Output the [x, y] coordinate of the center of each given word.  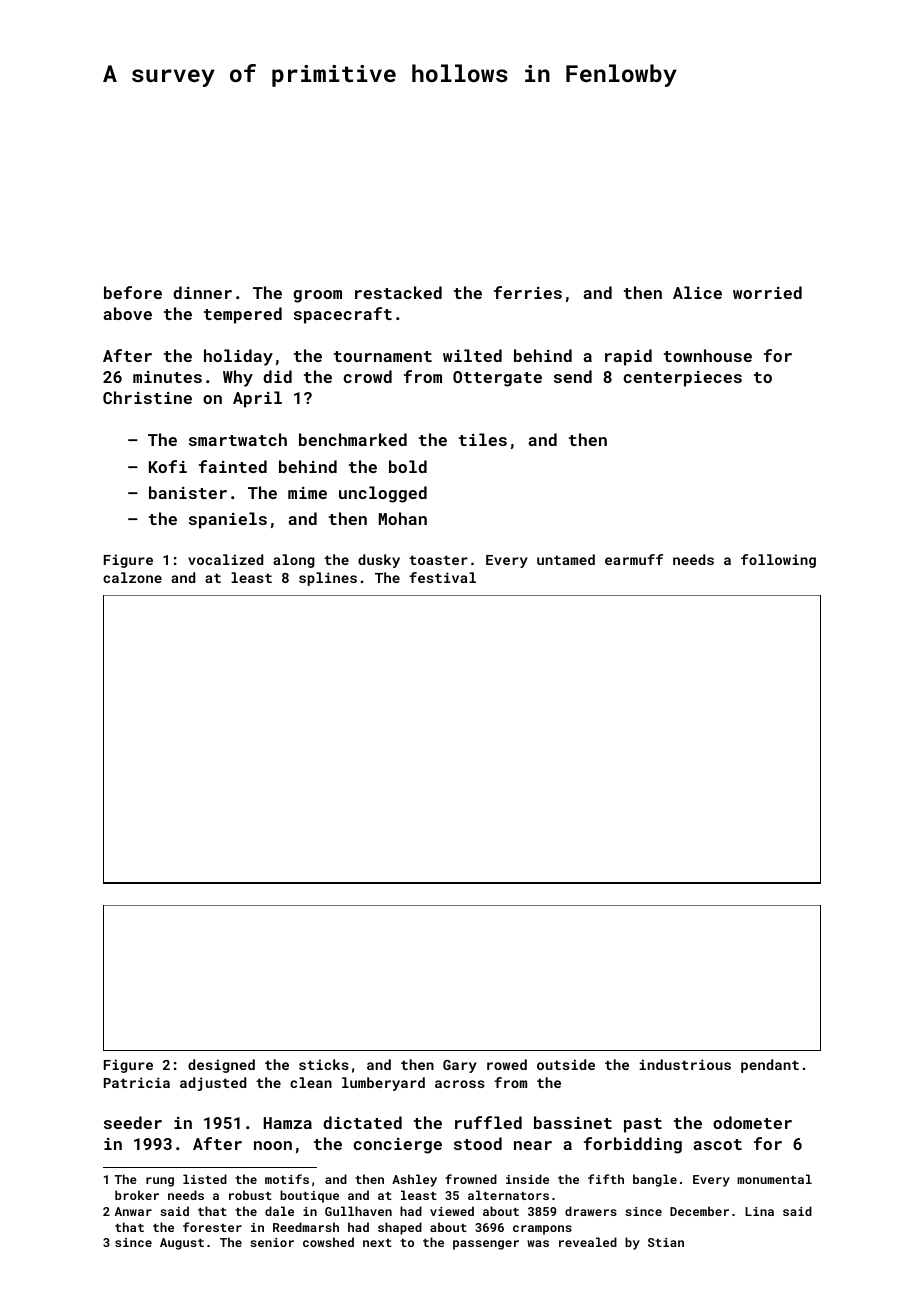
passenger [486, 1245]
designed [221, 1066]
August [182, 1244]
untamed [566, 559]
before [133, 292]
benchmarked [353, 439]
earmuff [634, 559]
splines [328, 579]
